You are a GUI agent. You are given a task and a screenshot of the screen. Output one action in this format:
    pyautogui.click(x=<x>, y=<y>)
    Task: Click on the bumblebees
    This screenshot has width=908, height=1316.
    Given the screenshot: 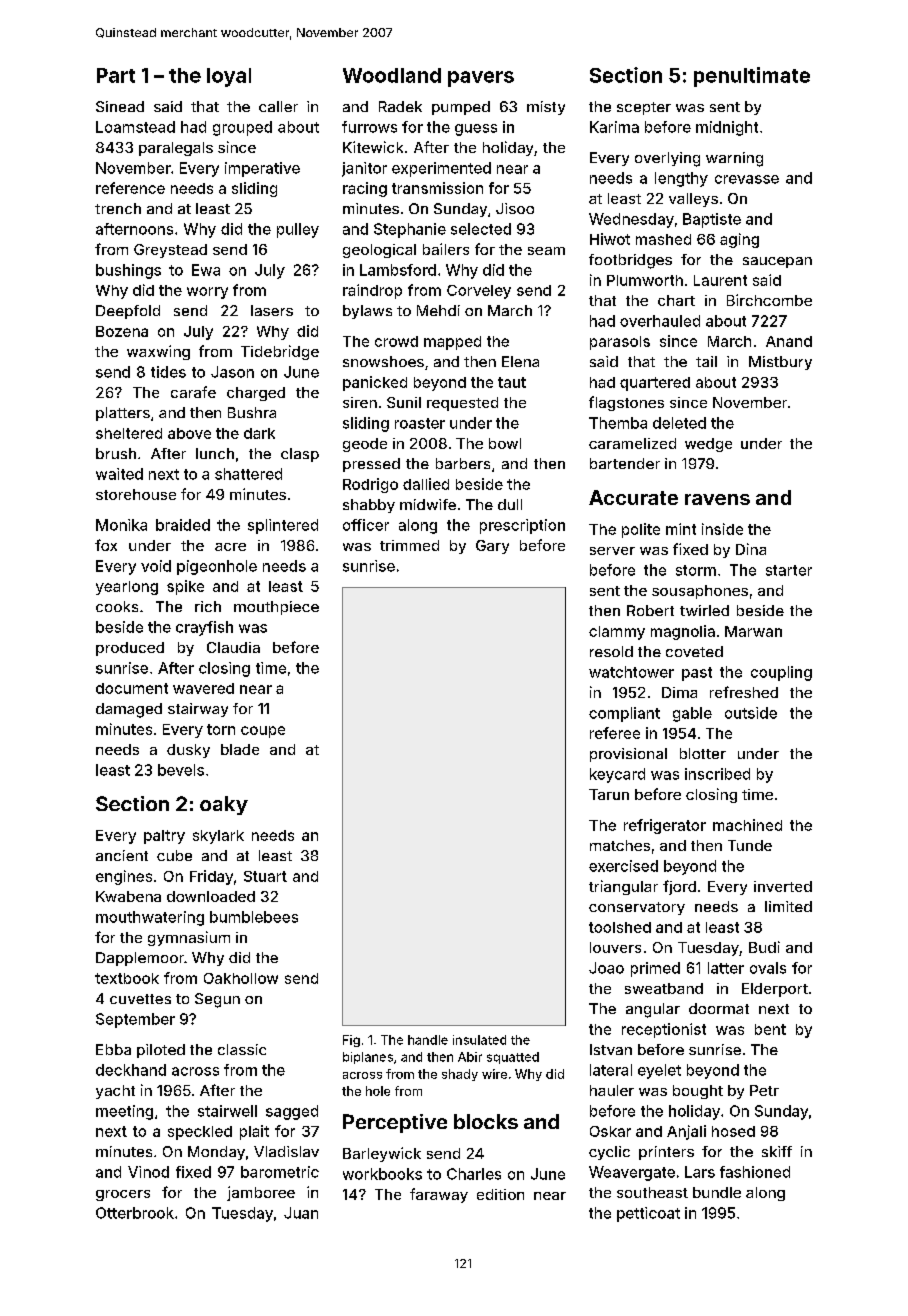 What is the action you would take?
    pyautogui.click(x=254, y=917)
